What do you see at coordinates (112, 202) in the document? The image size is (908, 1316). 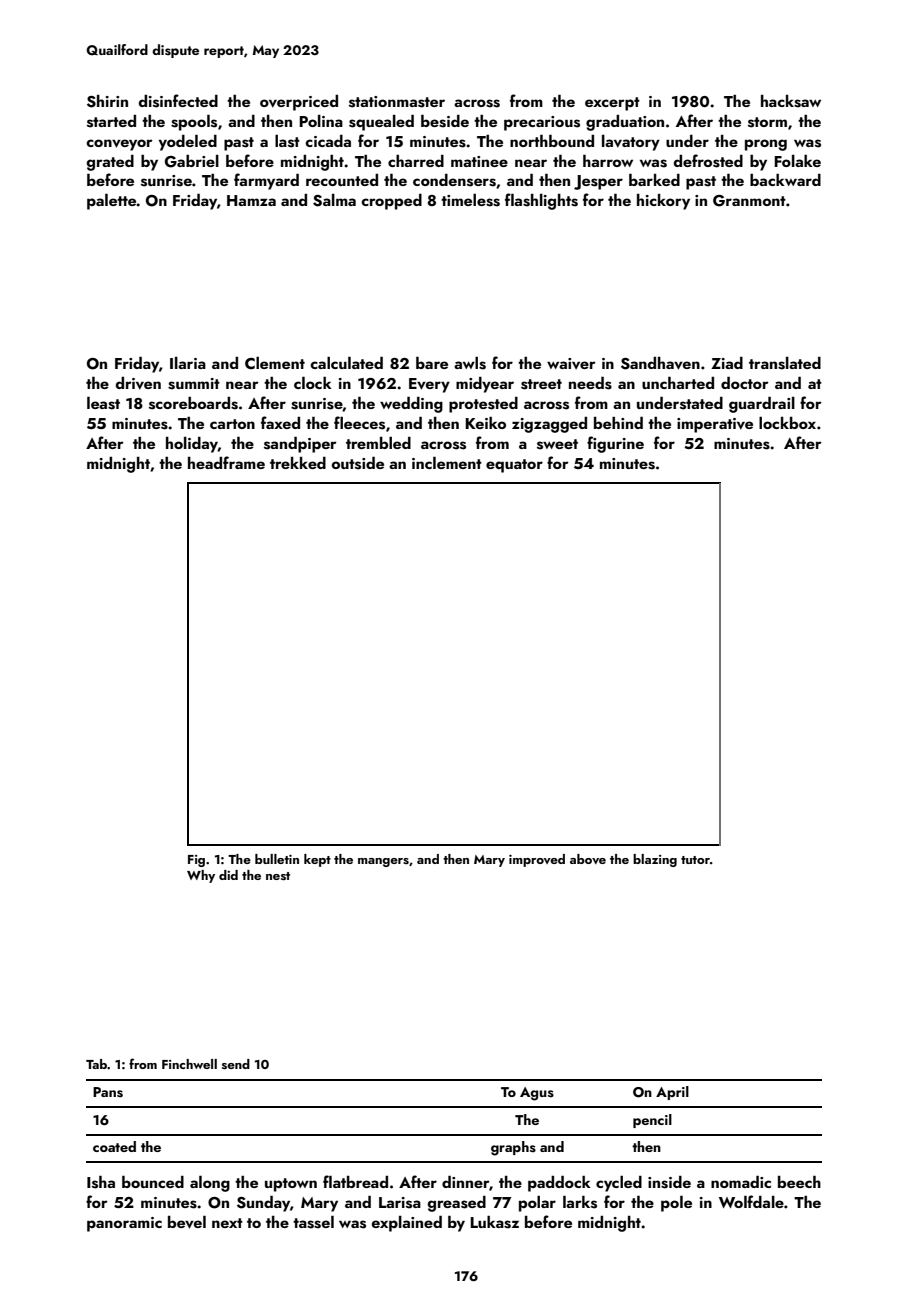 I see `palette` at bounding box center [112, 202].
